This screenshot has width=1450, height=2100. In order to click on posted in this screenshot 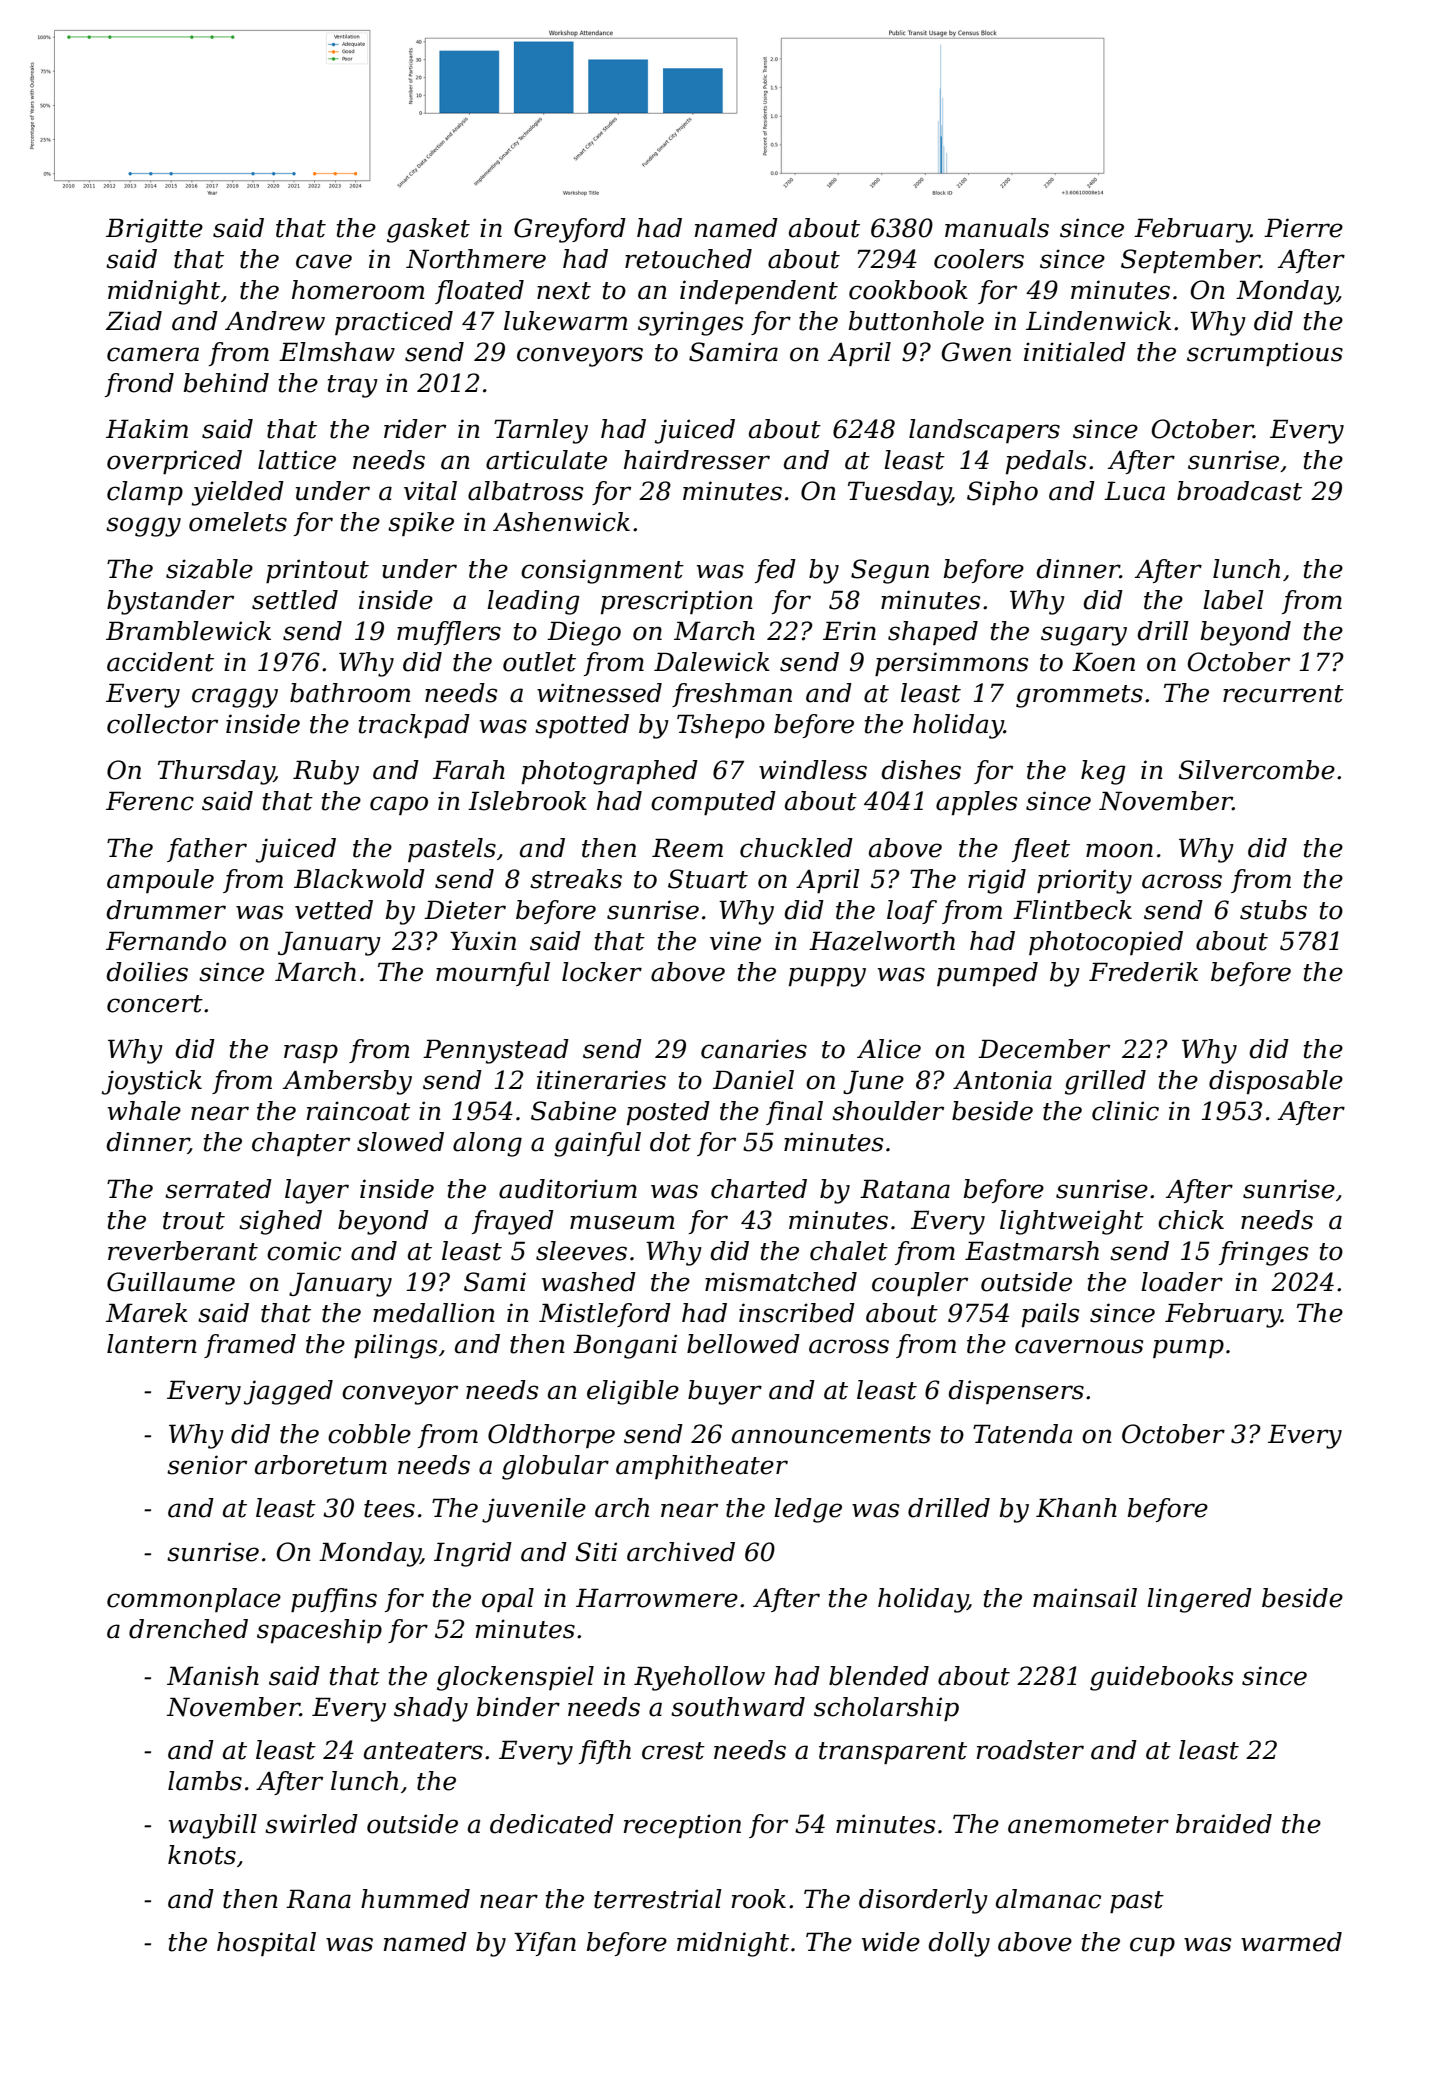, I will do `click(668, 1113)`.
